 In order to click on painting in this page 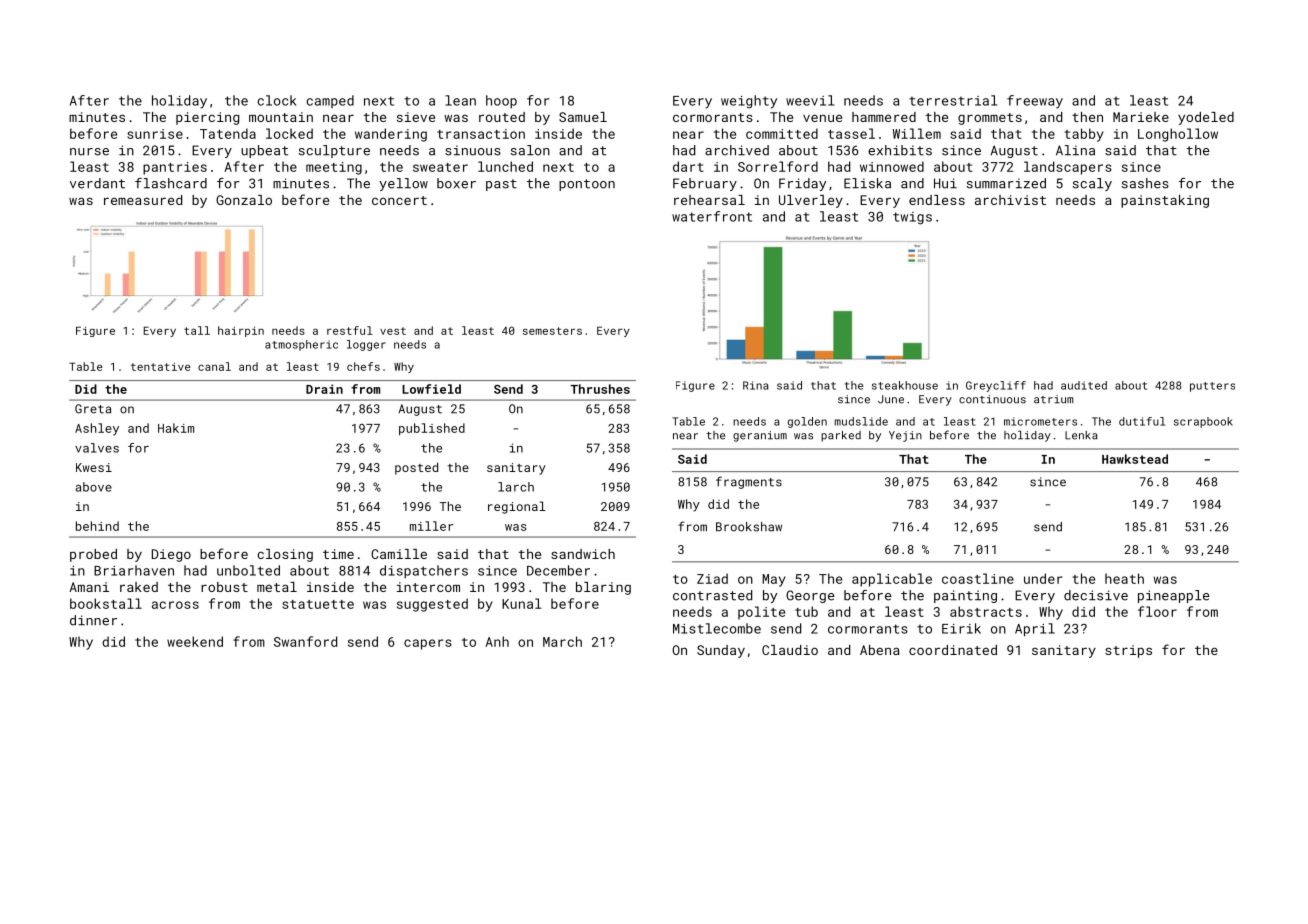, I will do `click(965, 596)`.
